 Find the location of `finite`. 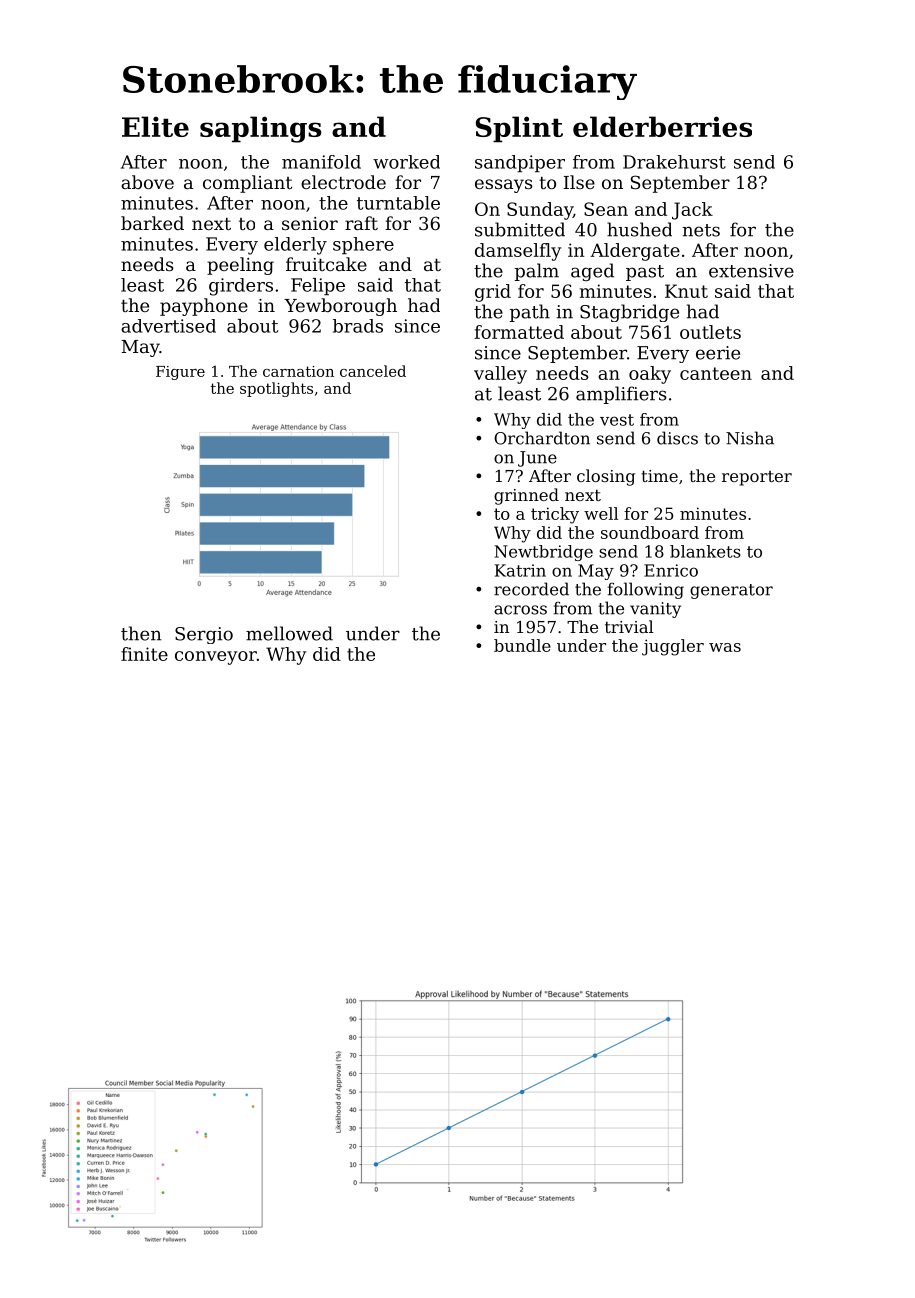

finite is located at coordinates (144, 654).
